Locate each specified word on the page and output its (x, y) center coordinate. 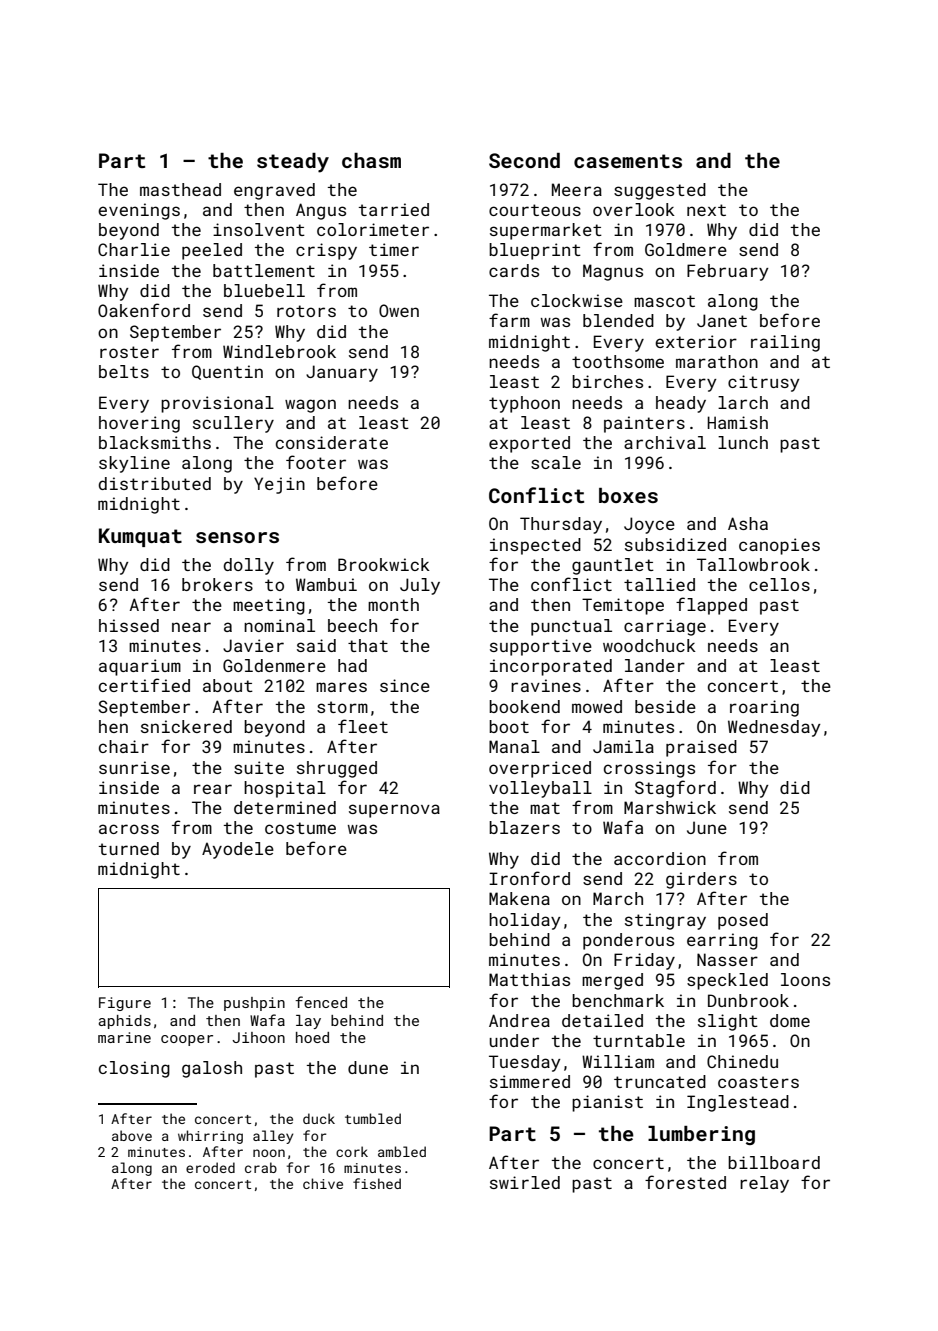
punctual (571, 627)
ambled (402, 1151)
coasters (758, 1082)
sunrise (134, 767)
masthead (180, 189)
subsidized (675, 544)
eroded (210, 1167)
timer (394, 249)
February (728, 272)
